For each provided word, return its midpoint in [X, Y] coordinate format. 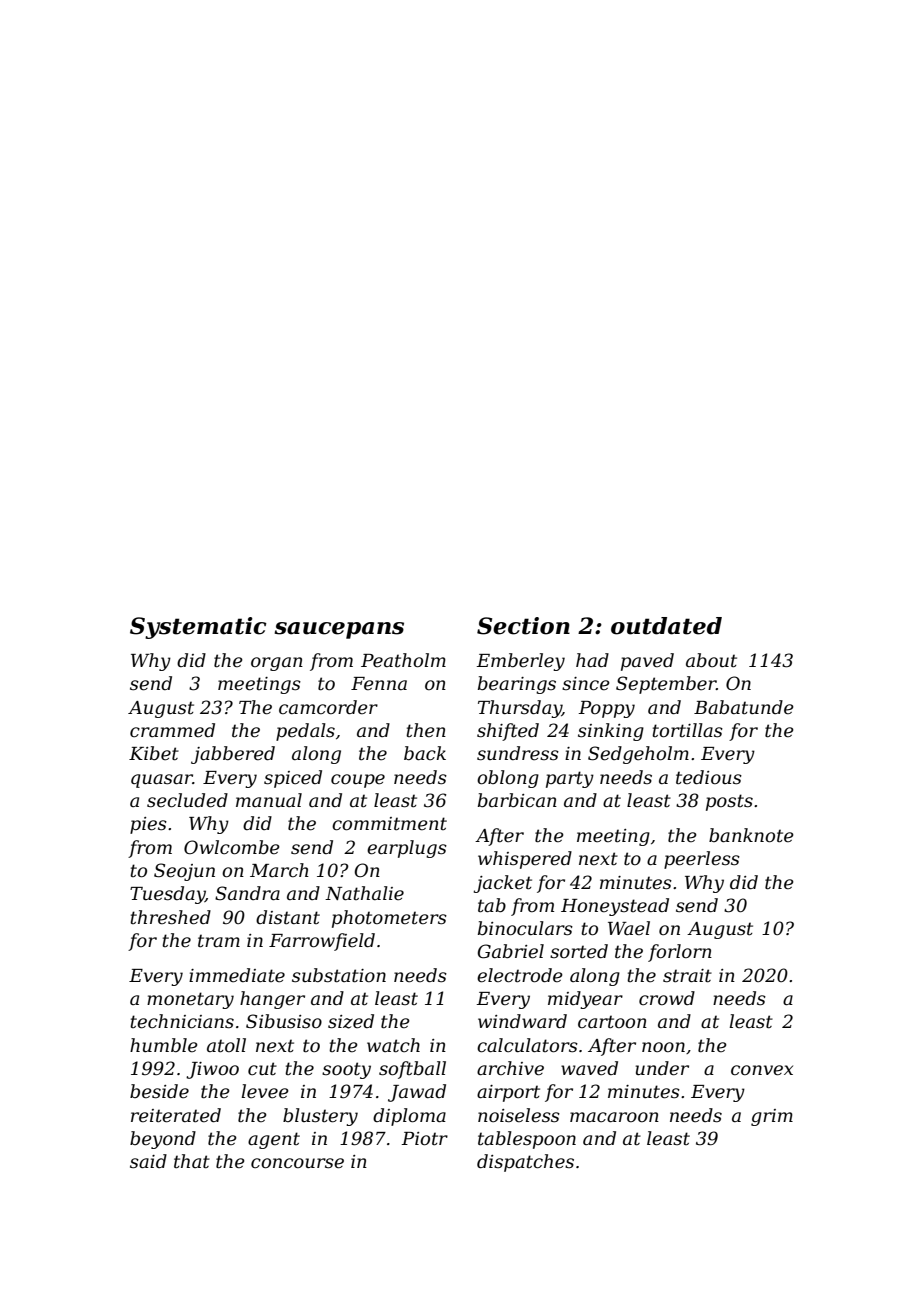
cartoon [612, 1022]
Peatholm [403, 660]
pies [148, 825]
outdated [666, 626]
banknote [751, 835]
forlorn [680, 953]
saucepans [339, 630]
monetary [190, 1000]
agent [274, 1140]
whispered [525, 860]
